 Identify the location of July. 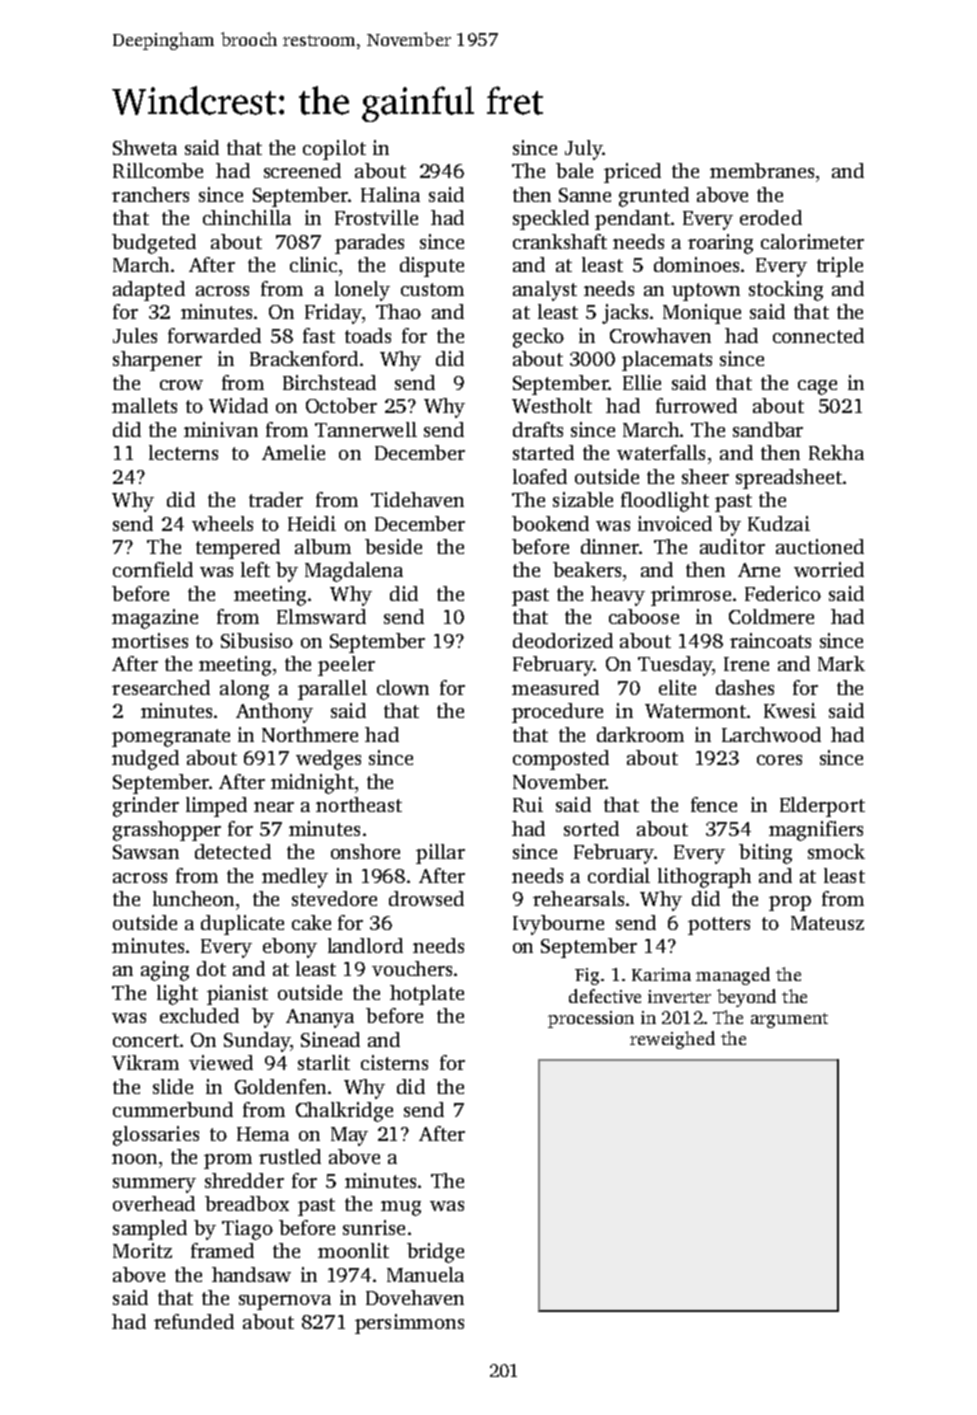
(583, 150).
